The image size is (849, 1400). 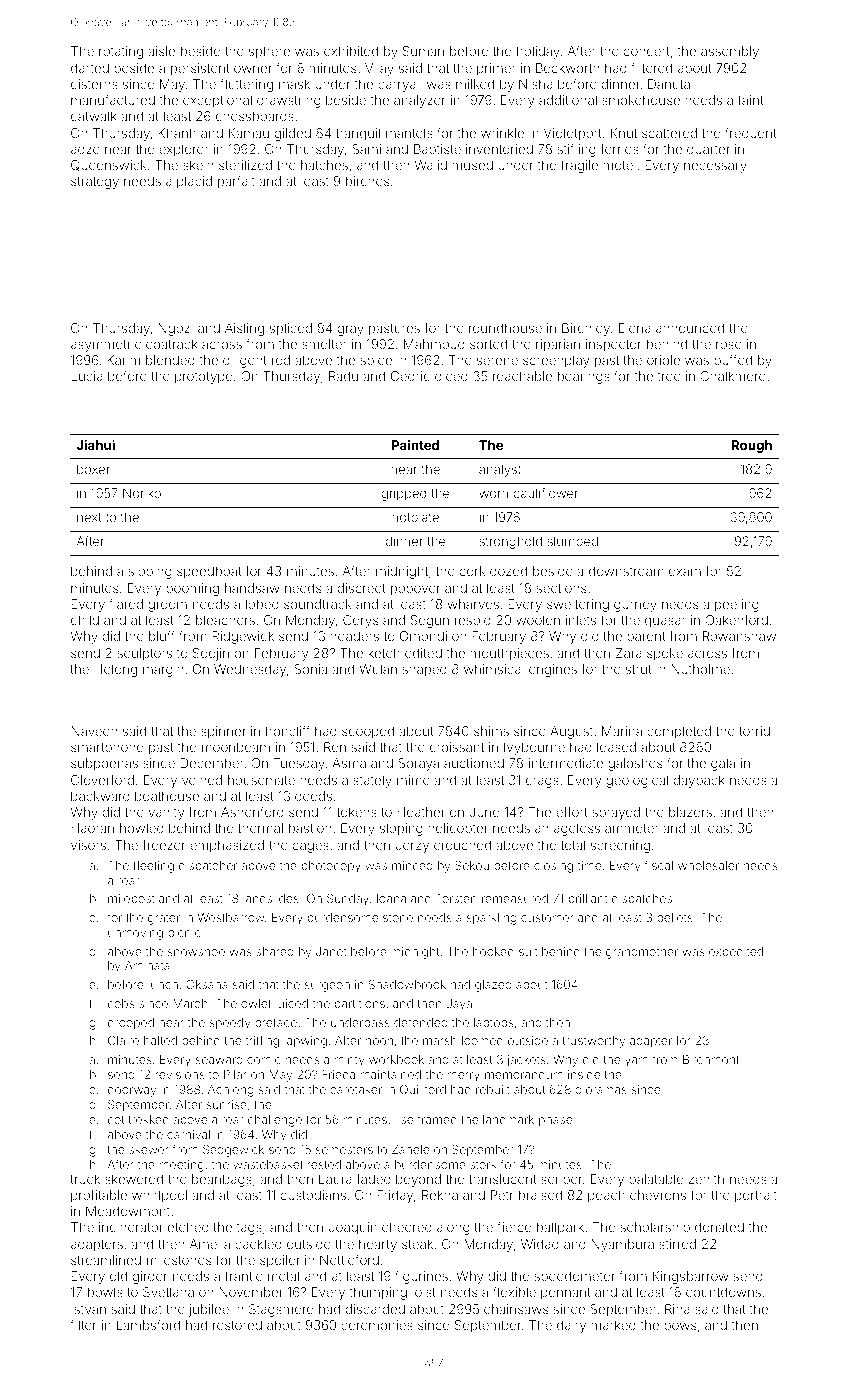 What do you see at coordinates (99, 1196) in the image?
I see `profitable` at bounding box center [99, 1196].
